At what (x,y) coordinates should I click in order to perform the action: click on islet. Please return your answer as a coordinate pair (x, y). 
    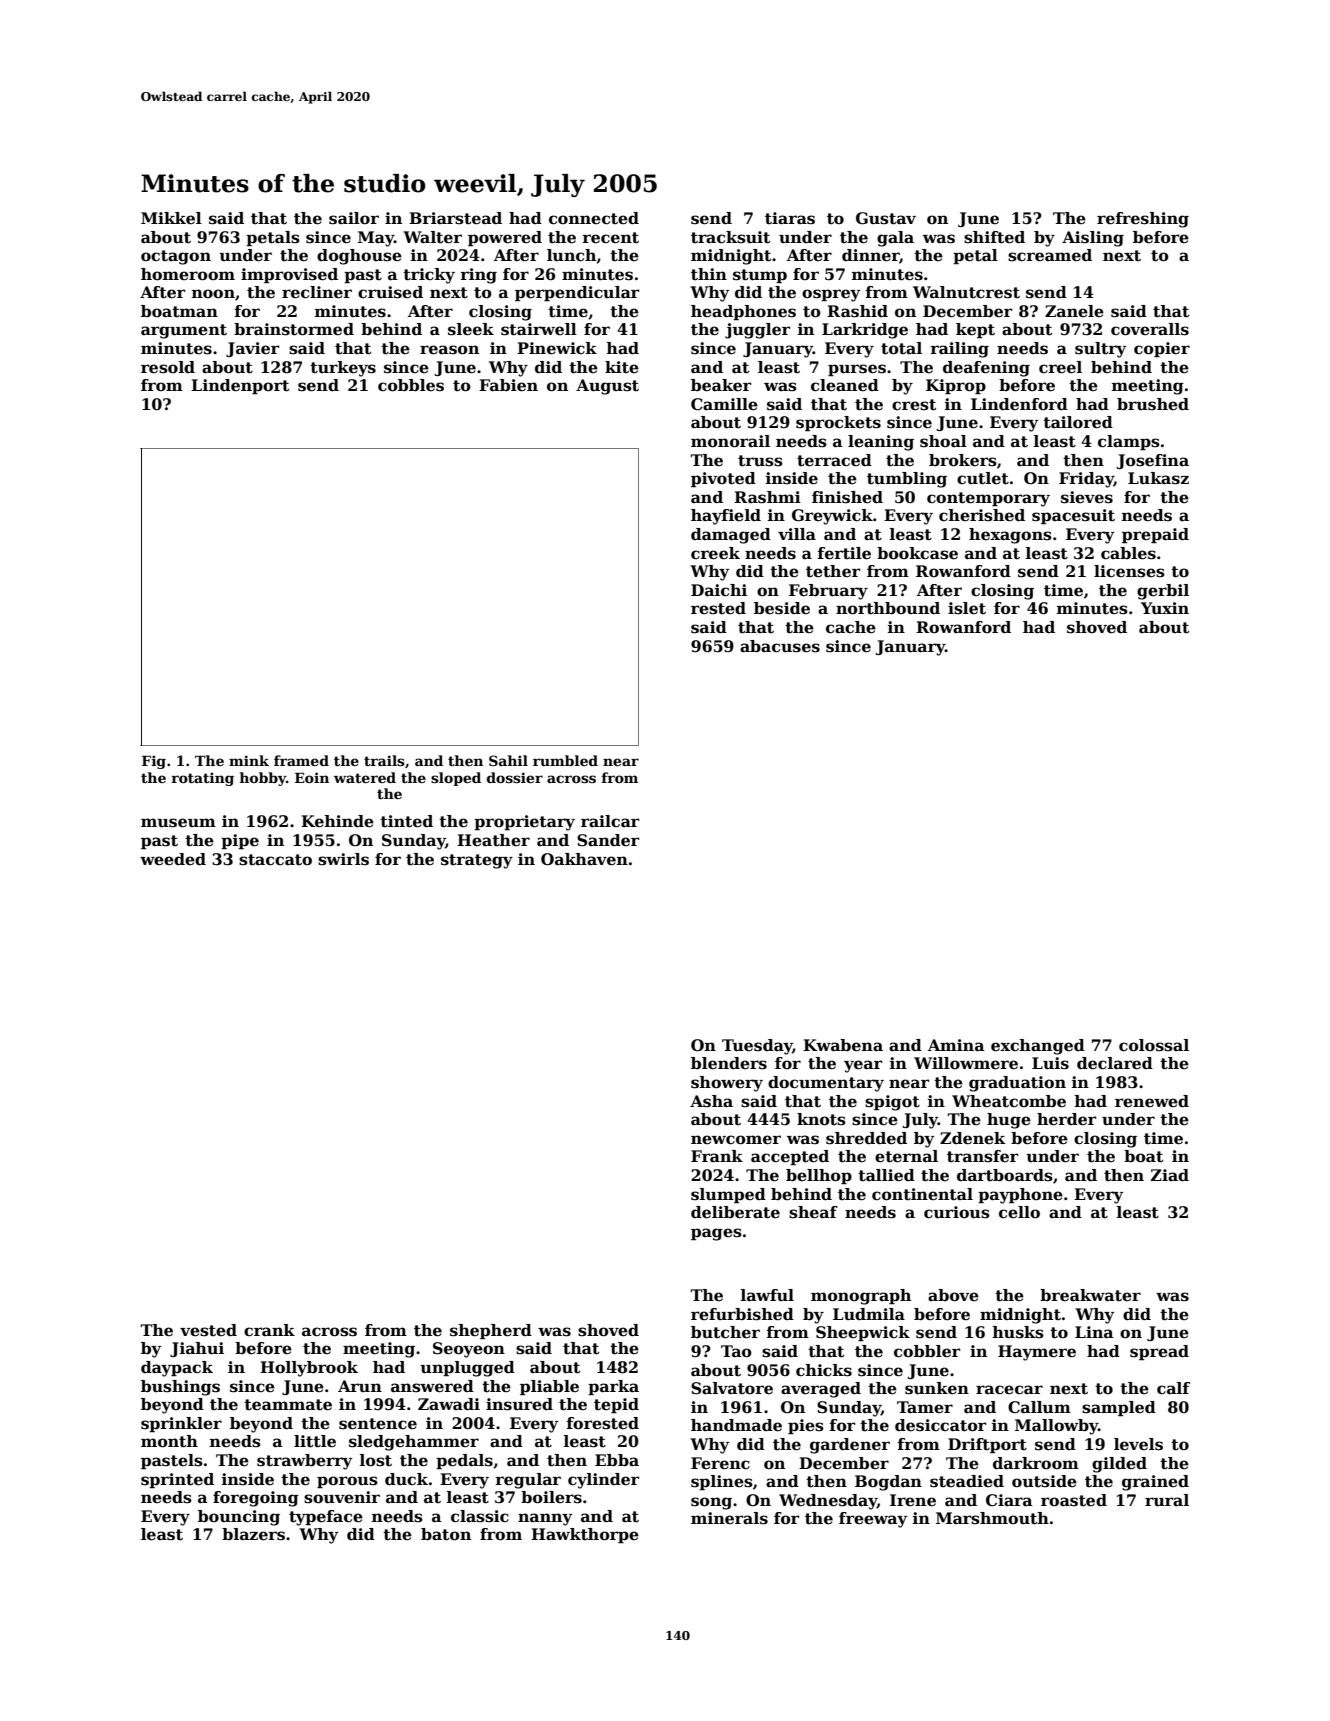
    Looking at the image, I should click on (967, 608).
